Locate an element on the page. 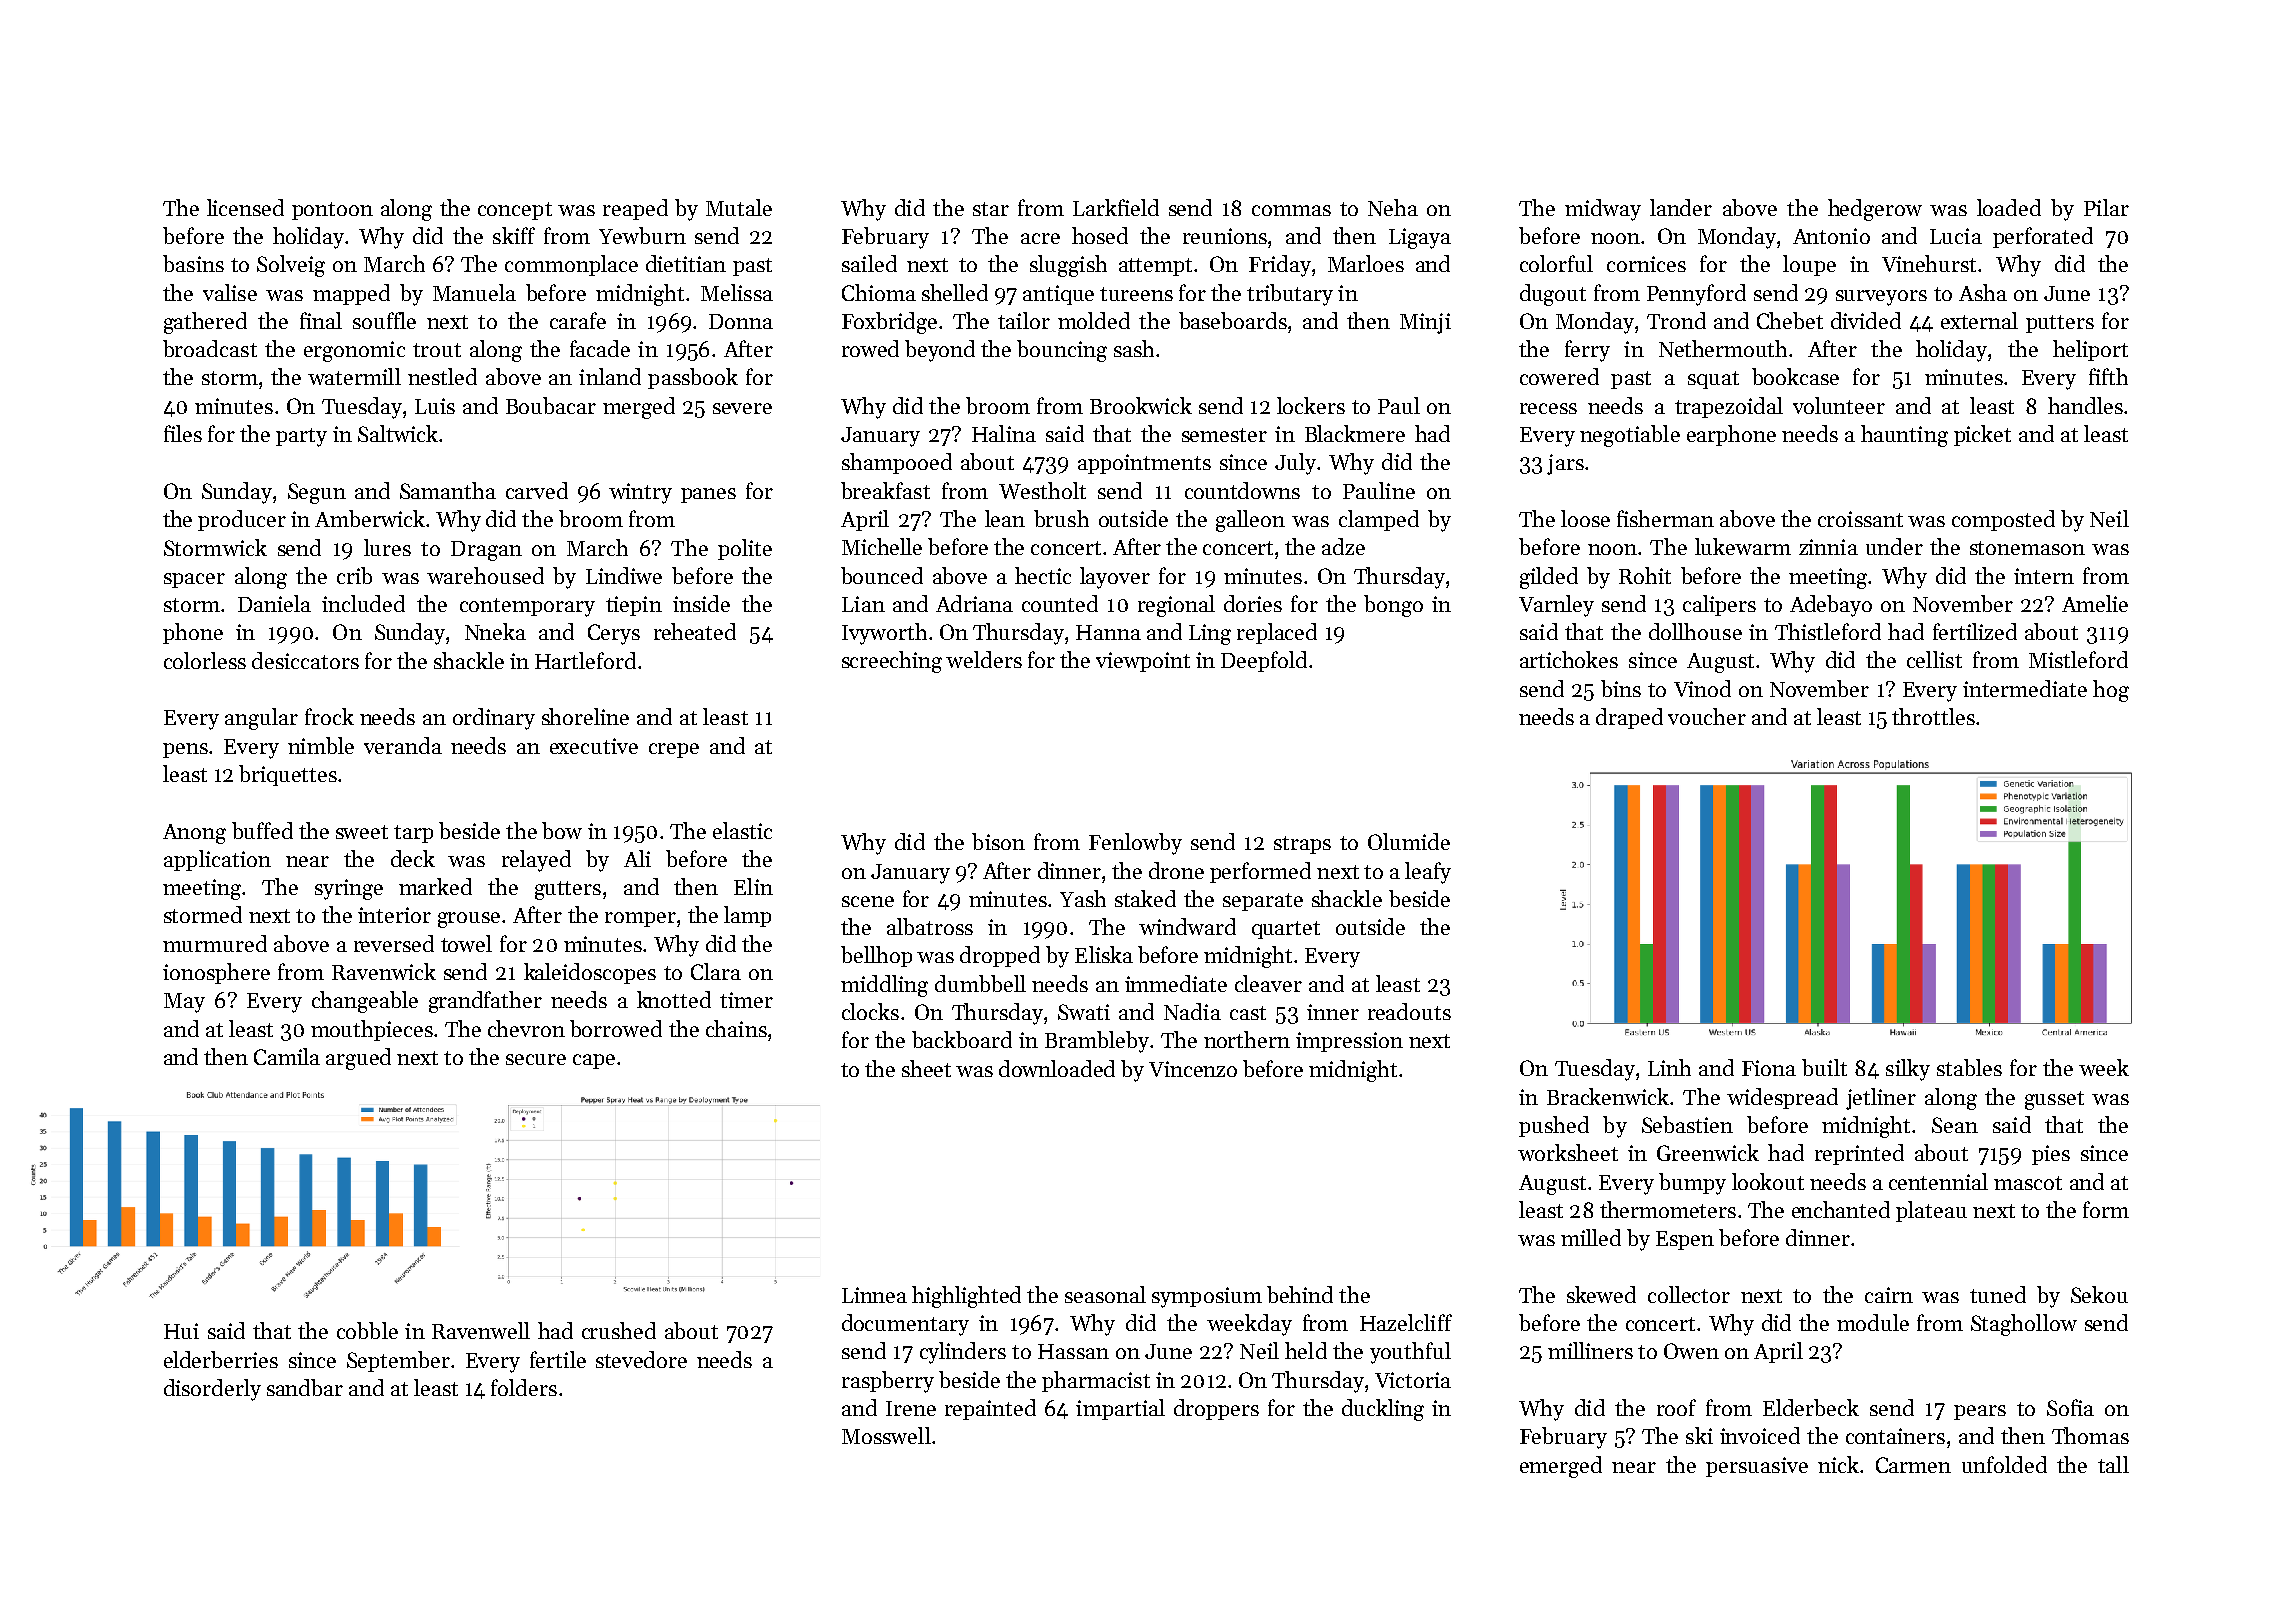 The image size is (2292, 1620). pushed is located at coordinates (1554, 1126).
